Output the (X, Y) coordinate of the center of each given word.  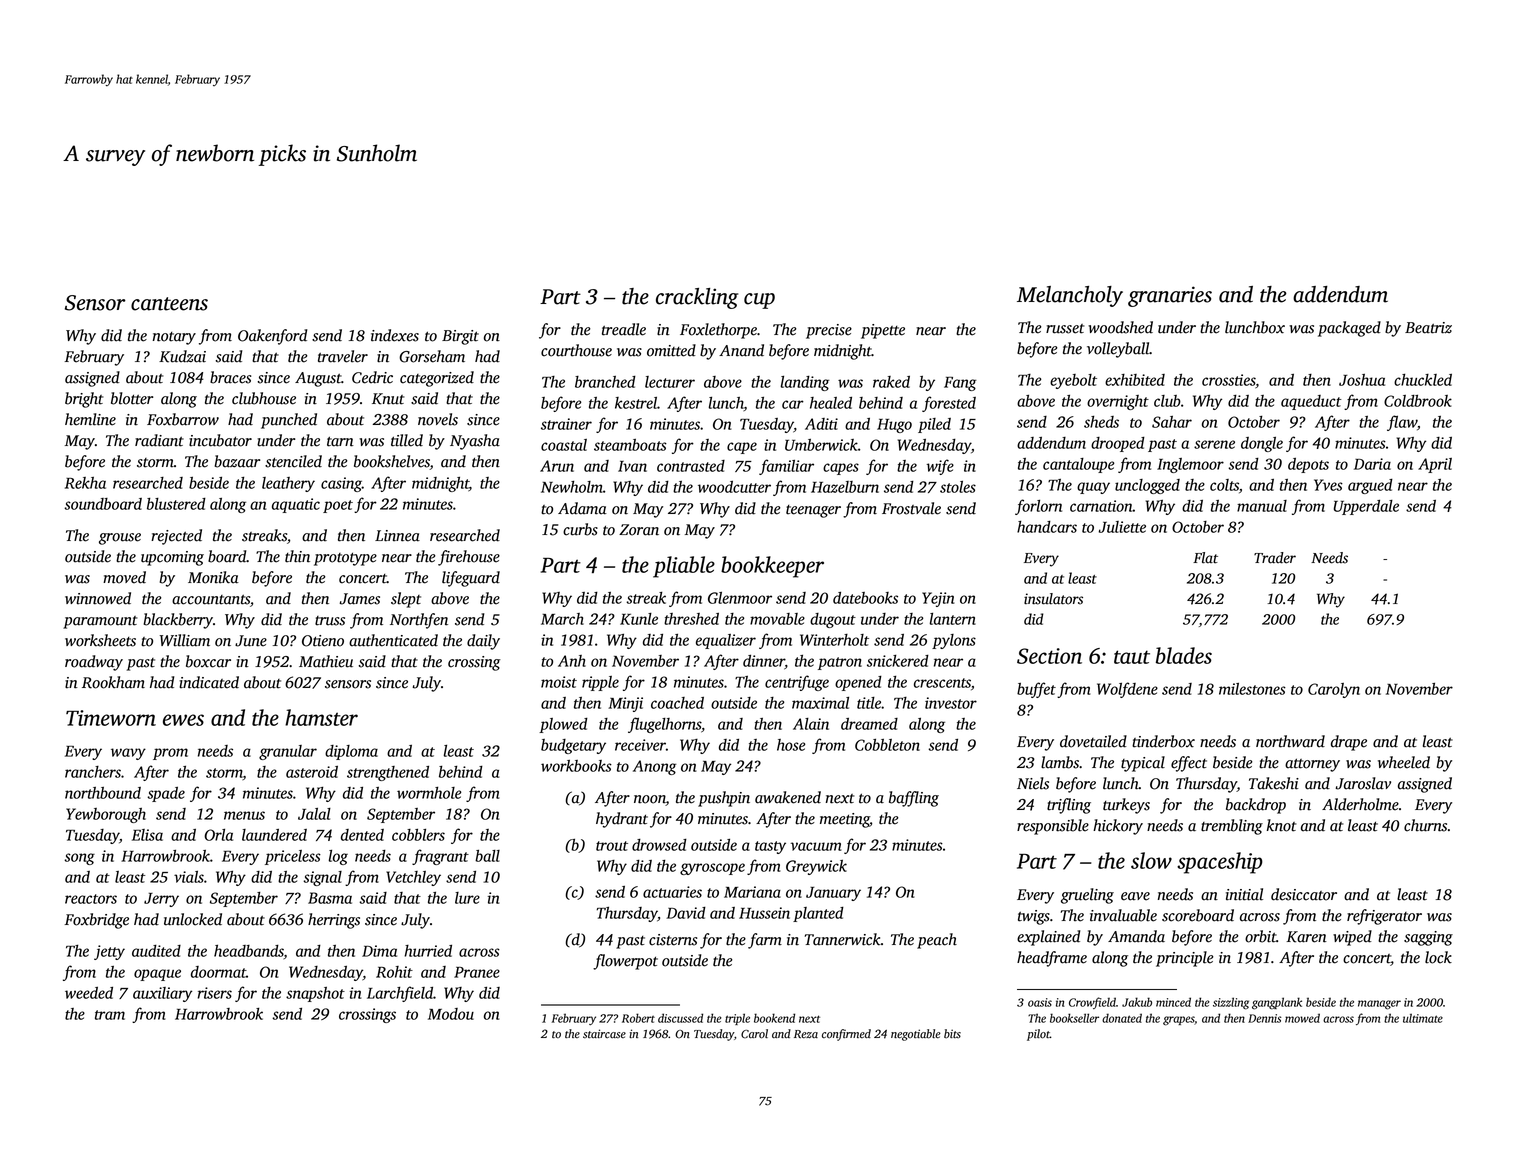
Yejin (938, 599)
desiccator (1304, 894)
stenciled (293, 461)
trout (612, 846)
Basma (330, 898)
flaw (1402, 423)
